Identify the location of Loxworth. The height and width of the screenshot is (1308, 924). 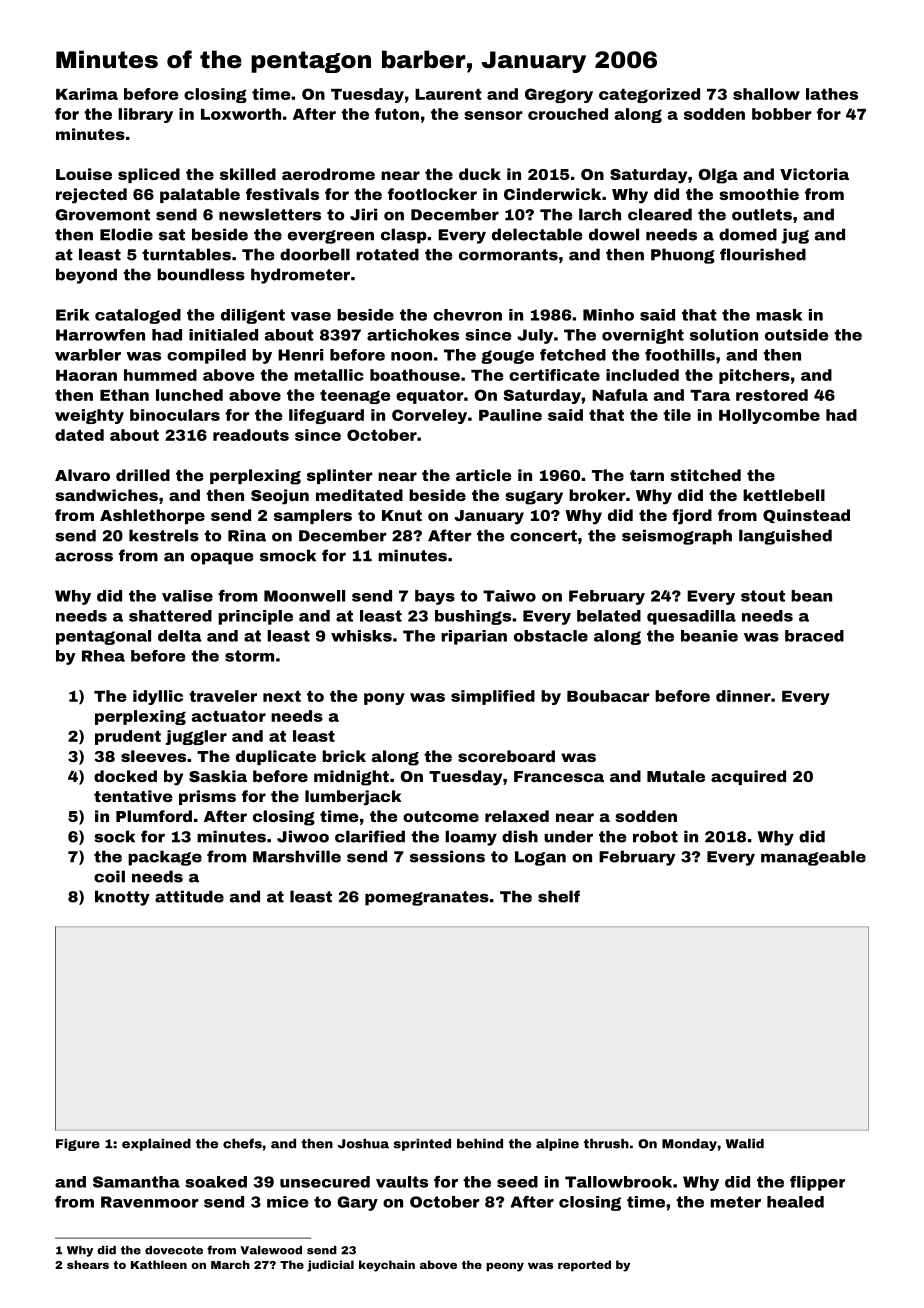
(241, 114).
